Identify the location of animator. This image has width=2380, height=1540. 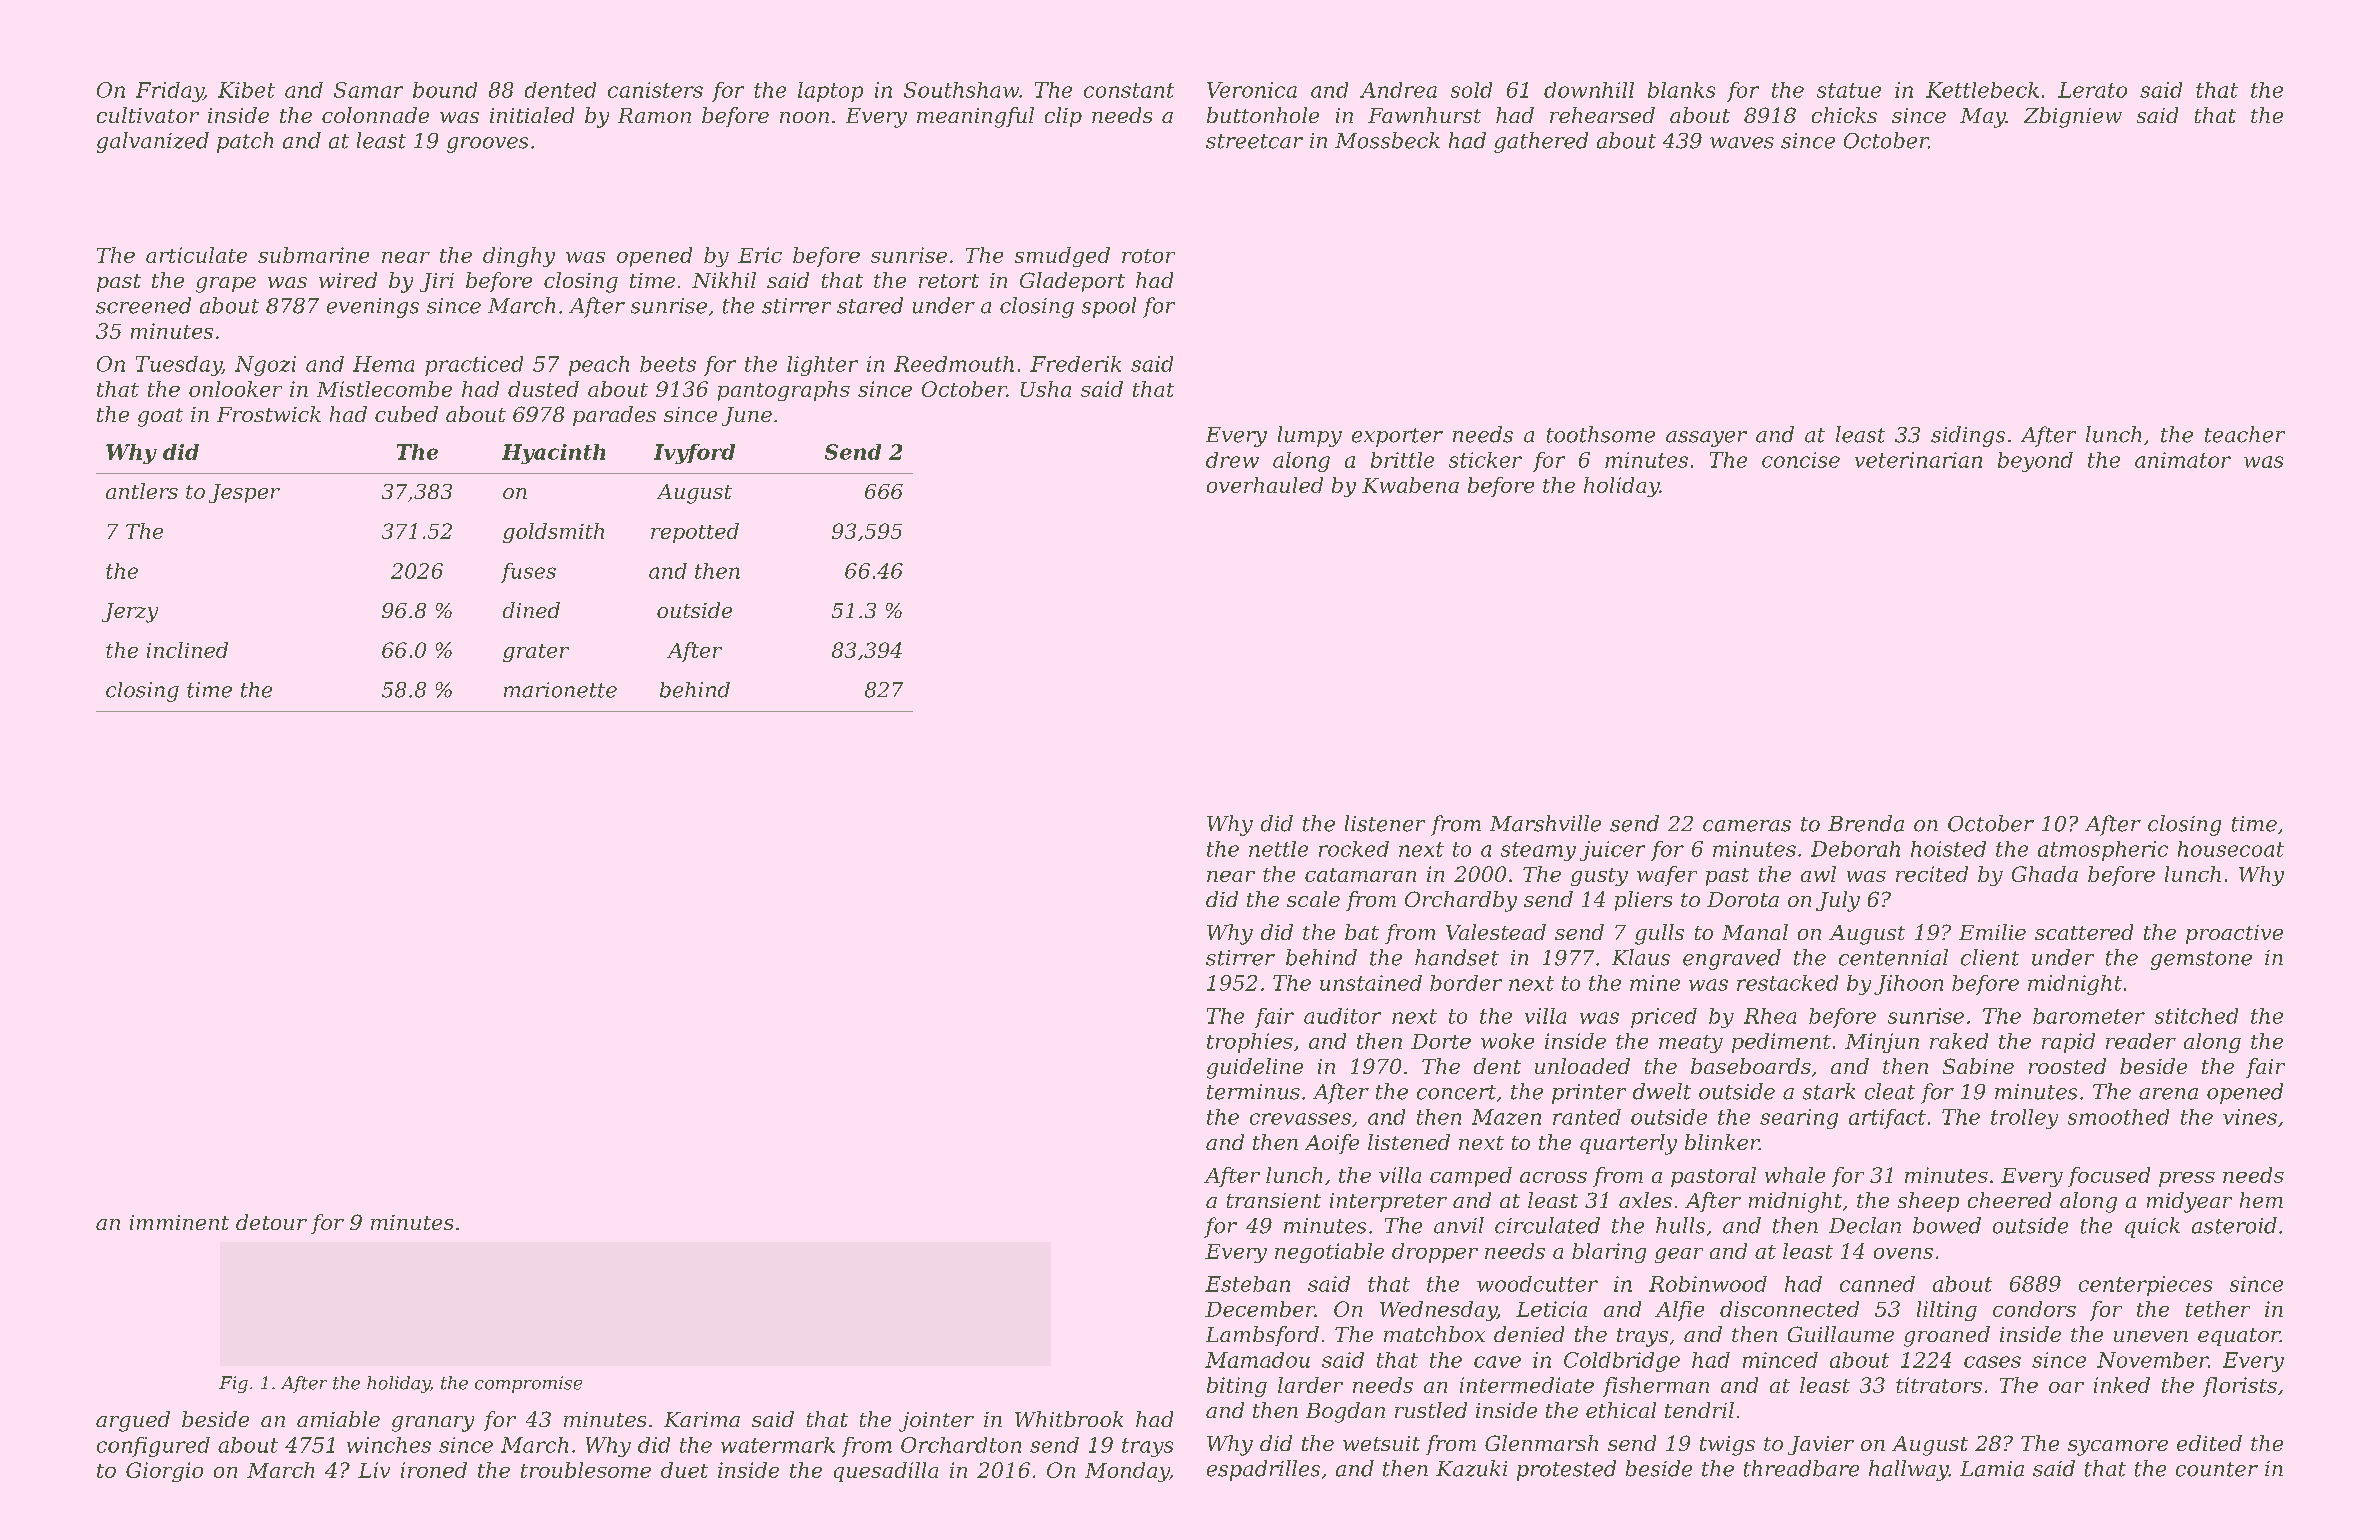
(2183, 460).
